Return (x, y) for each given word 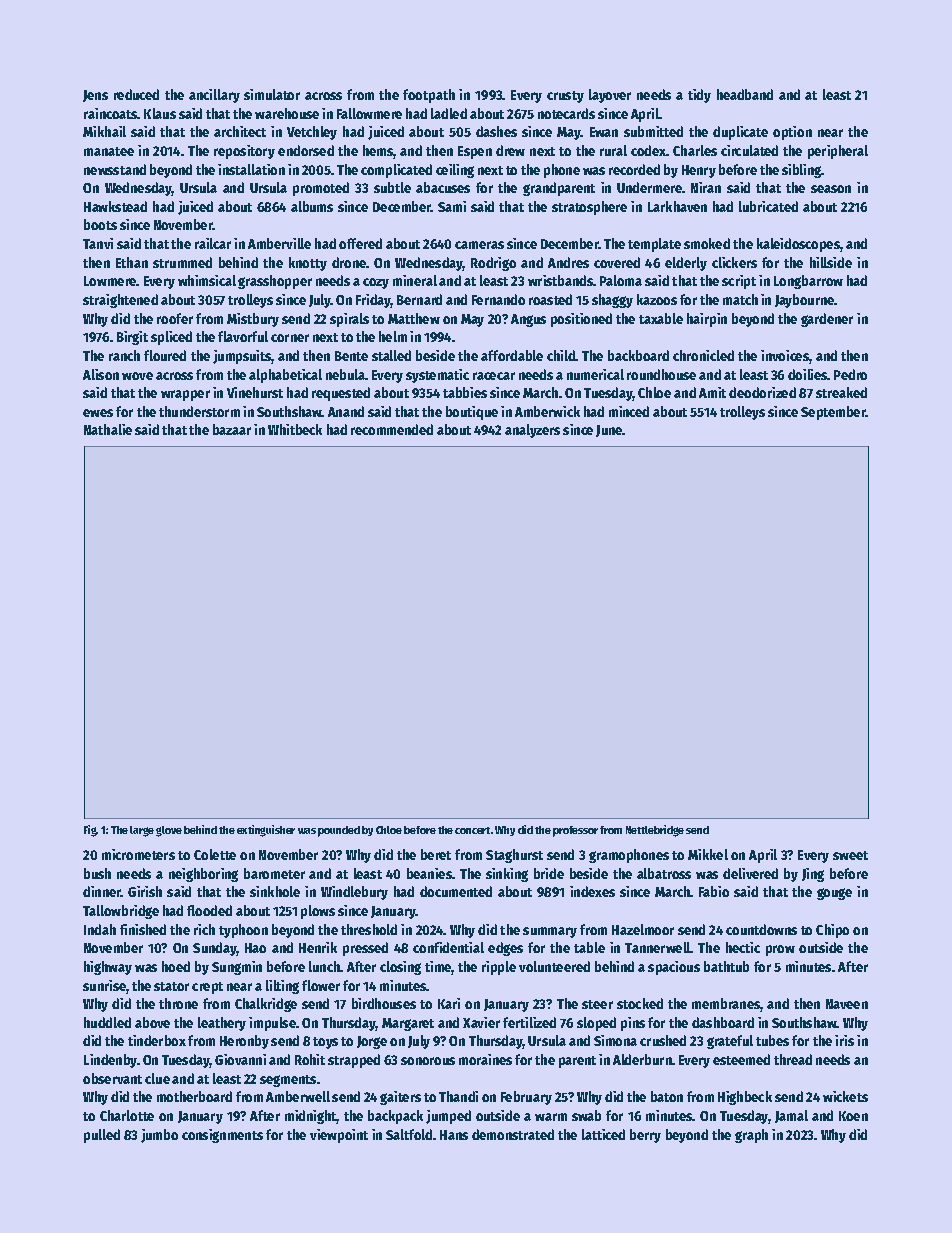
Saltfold (409, 1134)
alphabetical (285, 376)
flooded (209, 910)
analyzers (532, 431)
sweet (850, 855)
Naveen (847, 1004)
